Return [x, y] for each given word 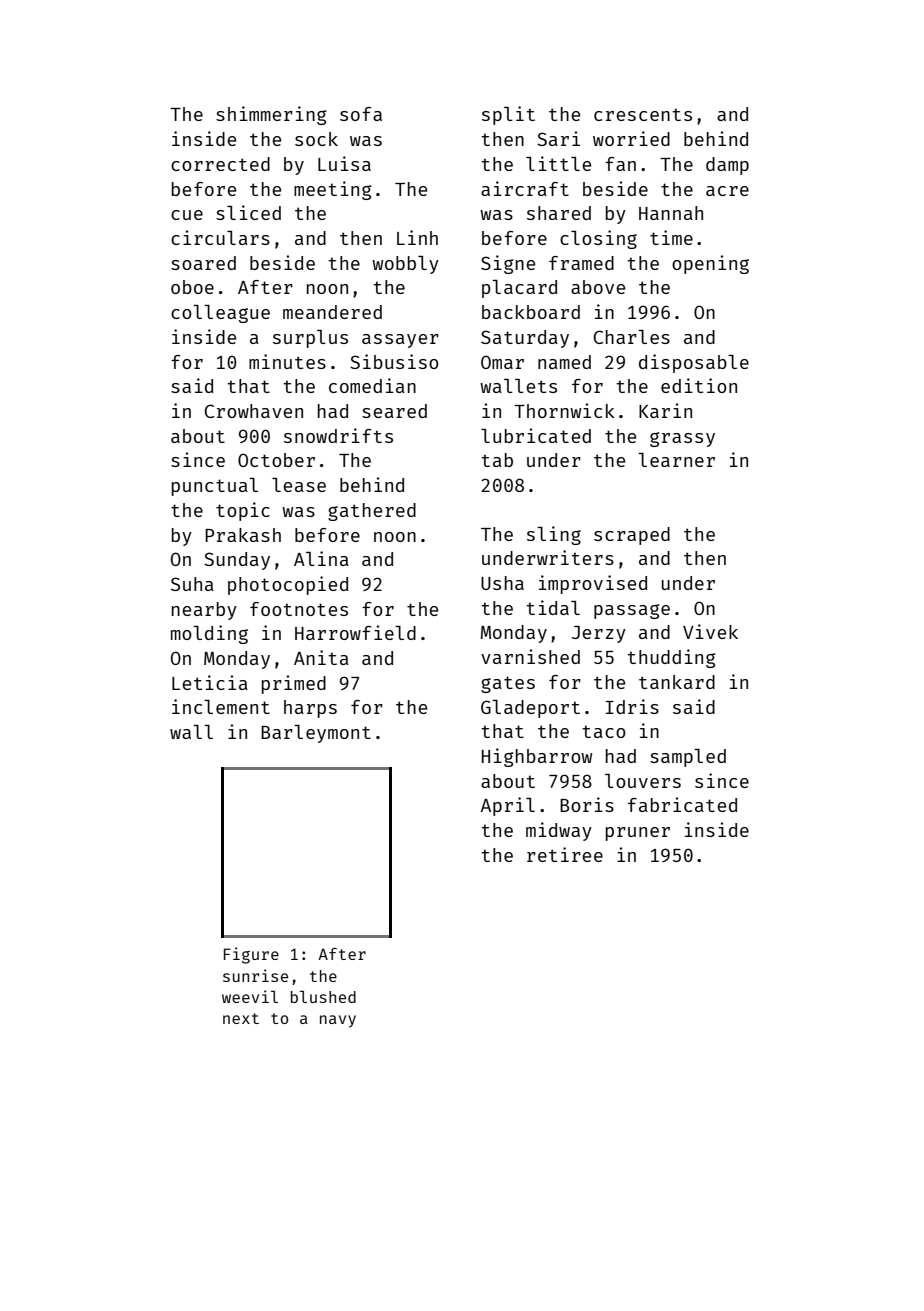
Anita [321, 657]
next [241, 1018]
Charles [631, 337]
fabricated [682, 804]
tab [497, 460]
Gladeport [530, 709]
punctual [215, 487]
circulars [220, 237]
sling [554, 535]
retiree [565, 854]
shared [559, 213]
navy [338, 1021]
